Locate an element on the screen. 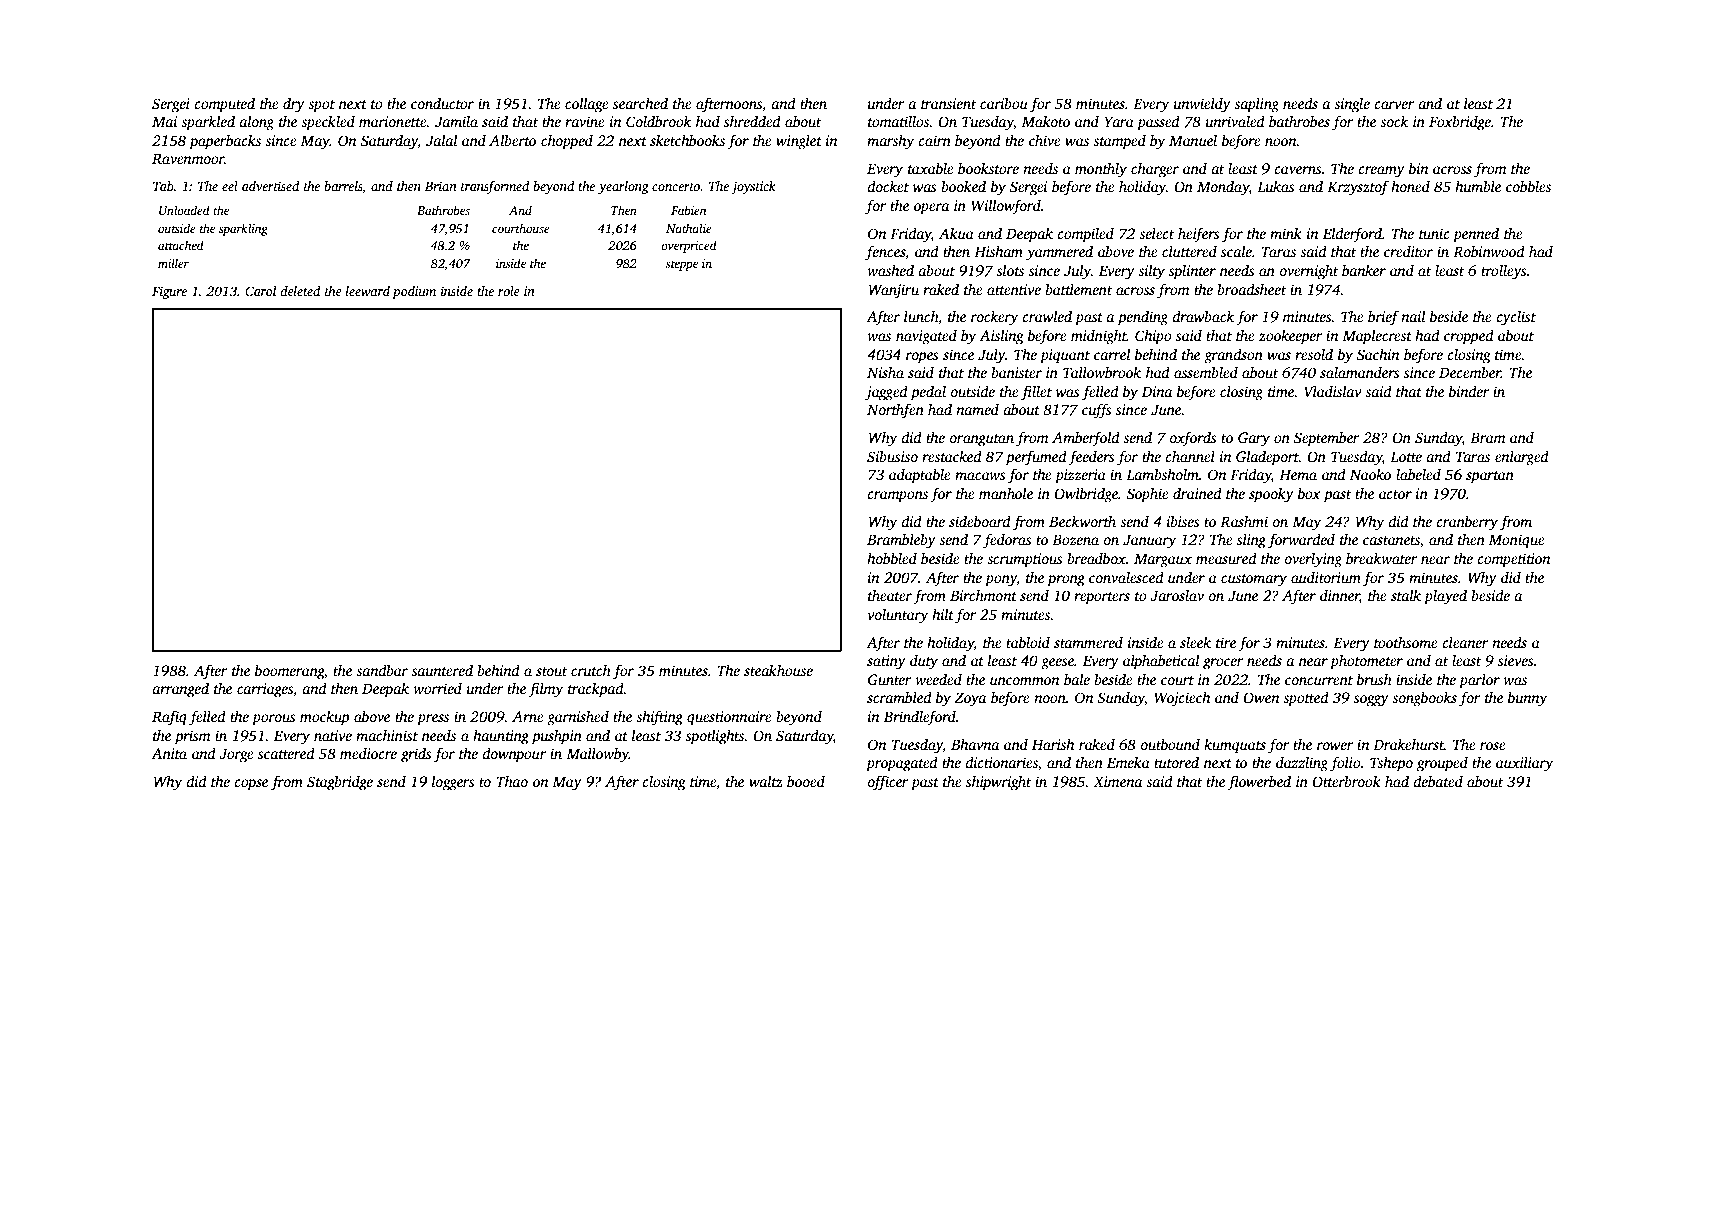 This screenshot has height=1209, width=1709. cranberry is located at coordinates (1467, 523).
